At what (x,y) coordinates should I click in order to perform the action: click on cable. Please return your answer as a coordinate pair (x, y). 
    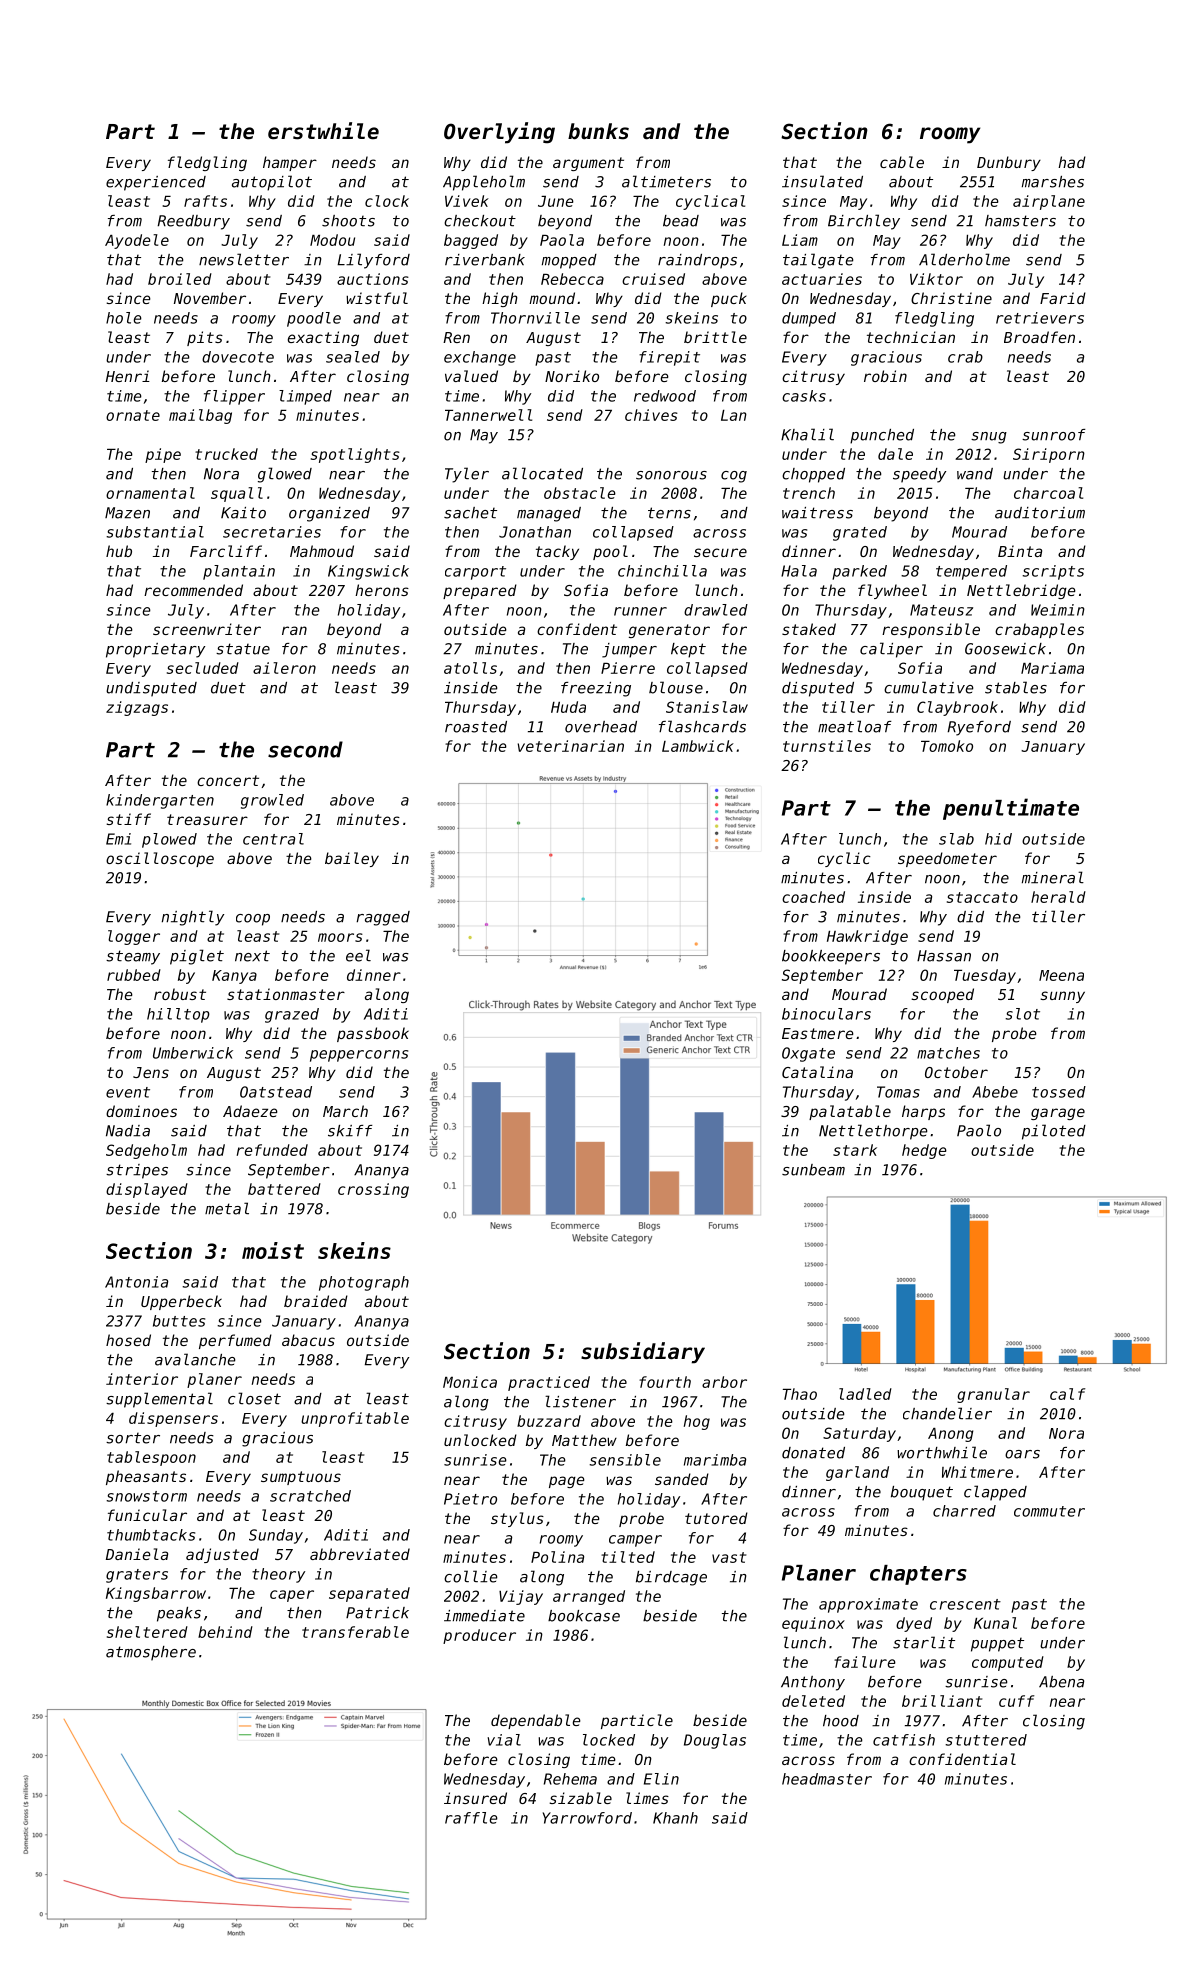
    Looking at the image, I should click on (902, 162).
